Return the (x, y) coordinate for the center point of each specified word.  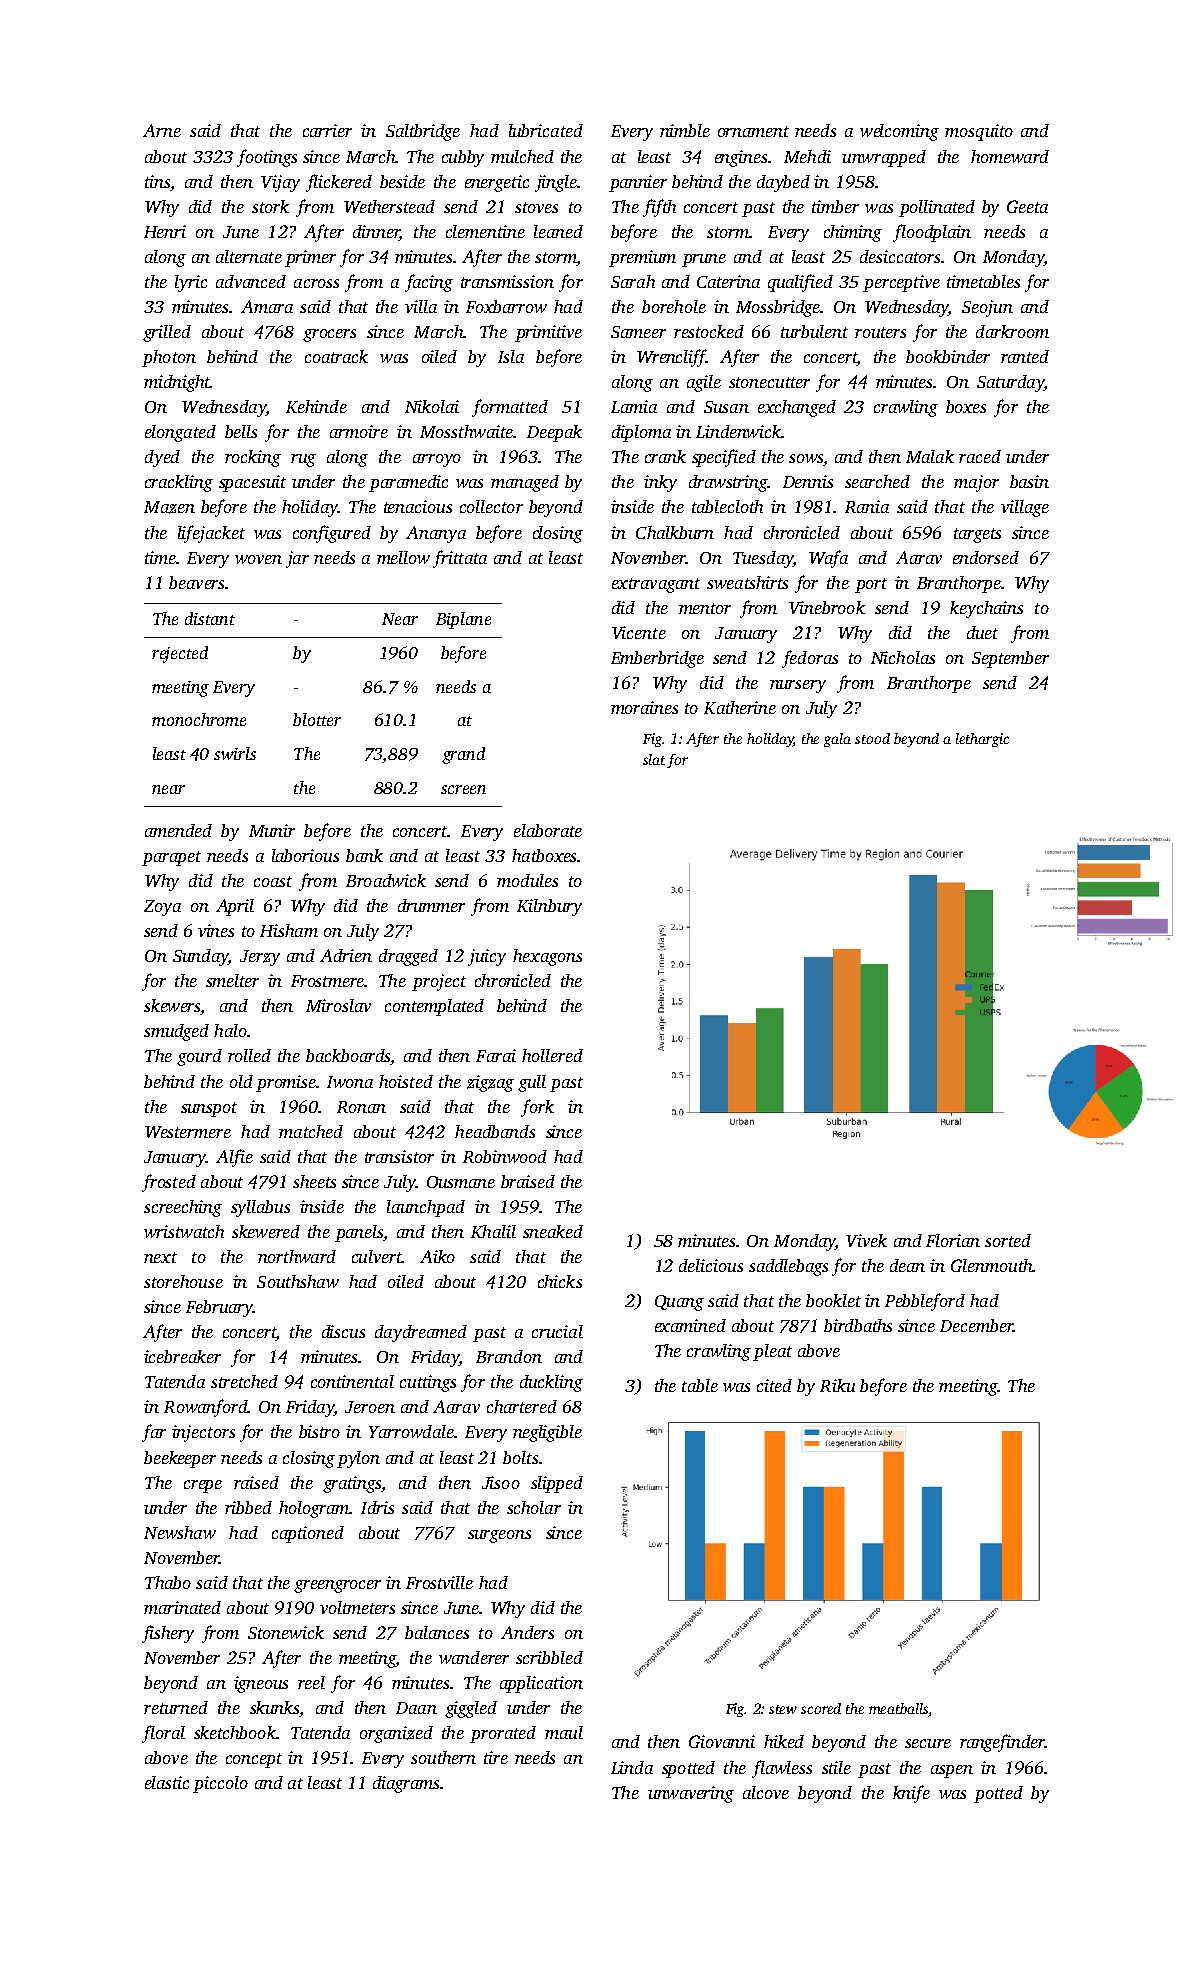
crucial (557, 1331)
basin (1029, 481)
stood (872, 738)
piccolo (220, 1784)
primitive (548, 333)
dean (907, 1265)
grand (463, 755)
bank (364, 855)
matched (311, 1131)
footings (267, 158)
